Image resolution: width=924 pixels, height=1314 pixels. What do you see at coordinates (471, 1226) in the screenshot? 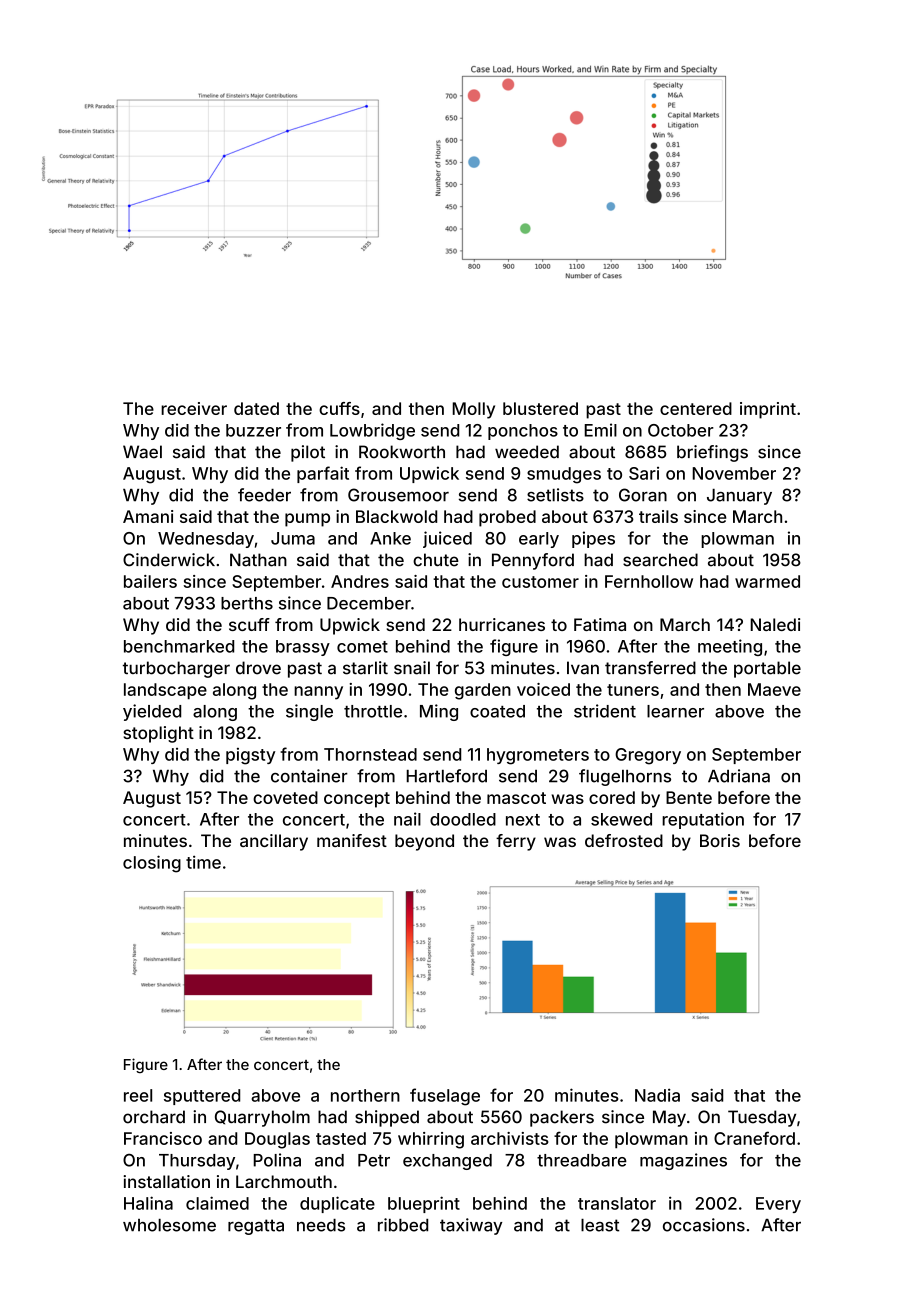
I see `taxiway` at bounding box center [471, 1226].
